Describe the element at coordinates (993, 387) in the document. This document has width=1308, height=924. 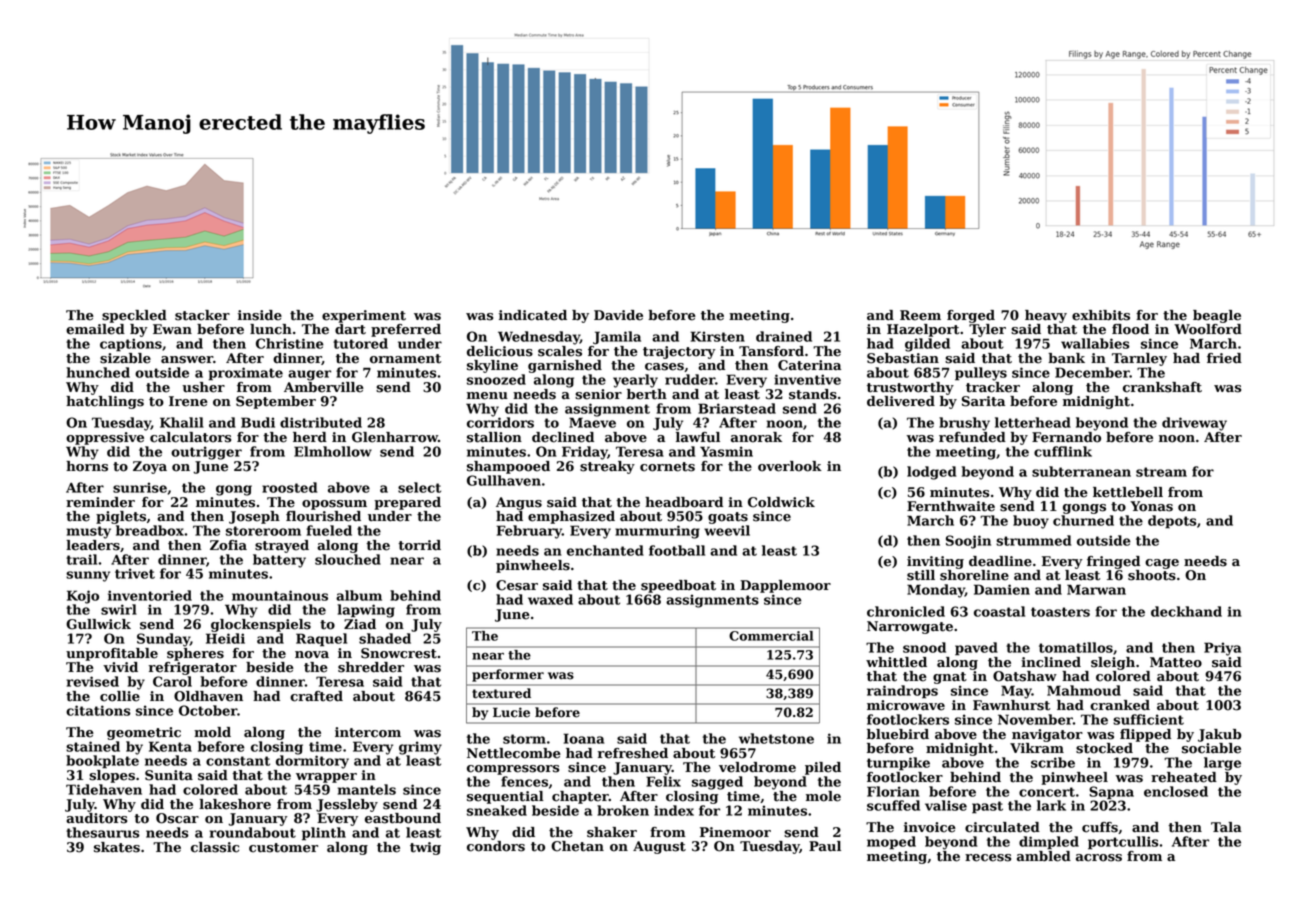
I see `tracker` at that location.
